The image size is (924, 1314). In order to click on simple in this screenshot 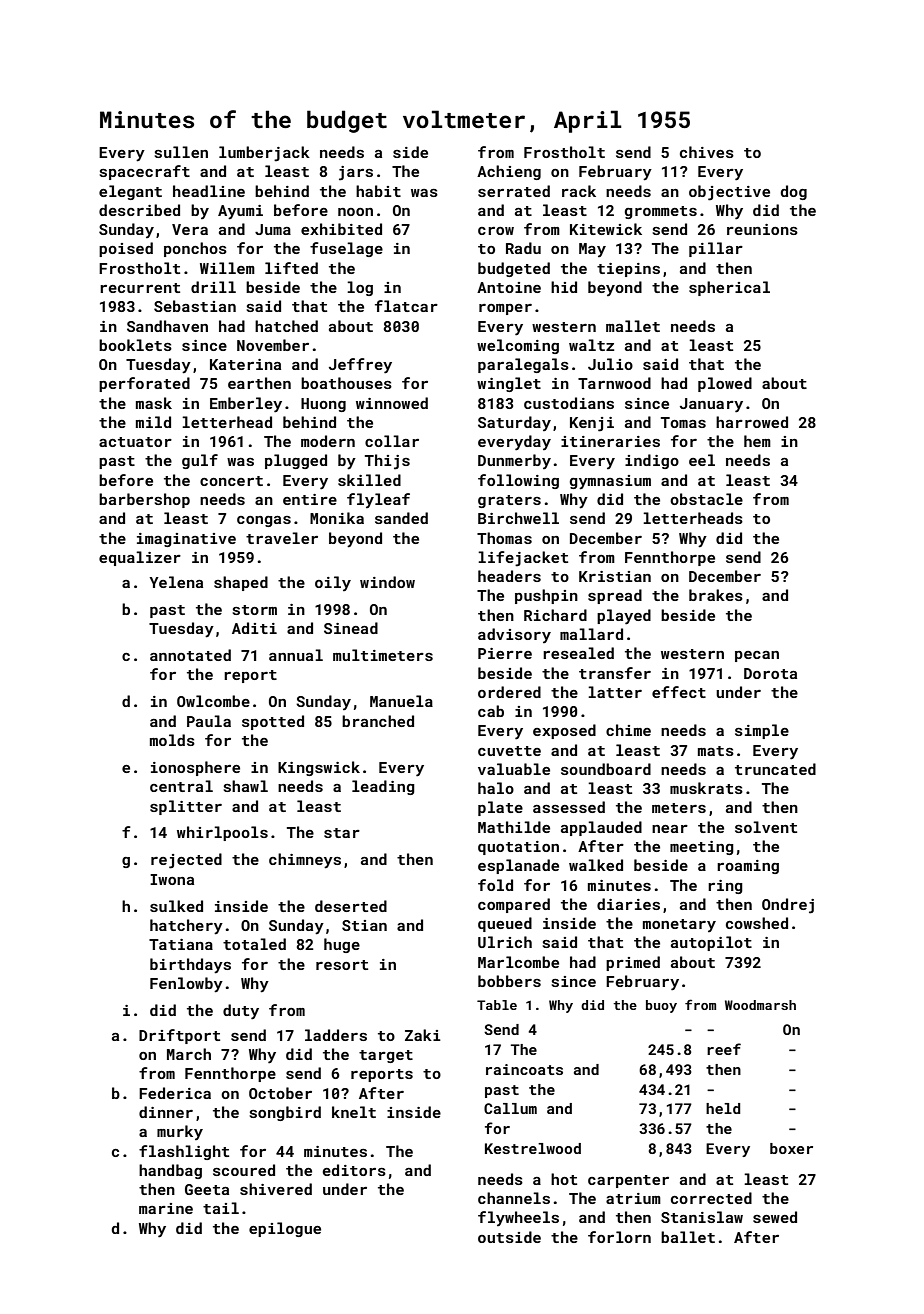, I will do `click(762, 731)`.
